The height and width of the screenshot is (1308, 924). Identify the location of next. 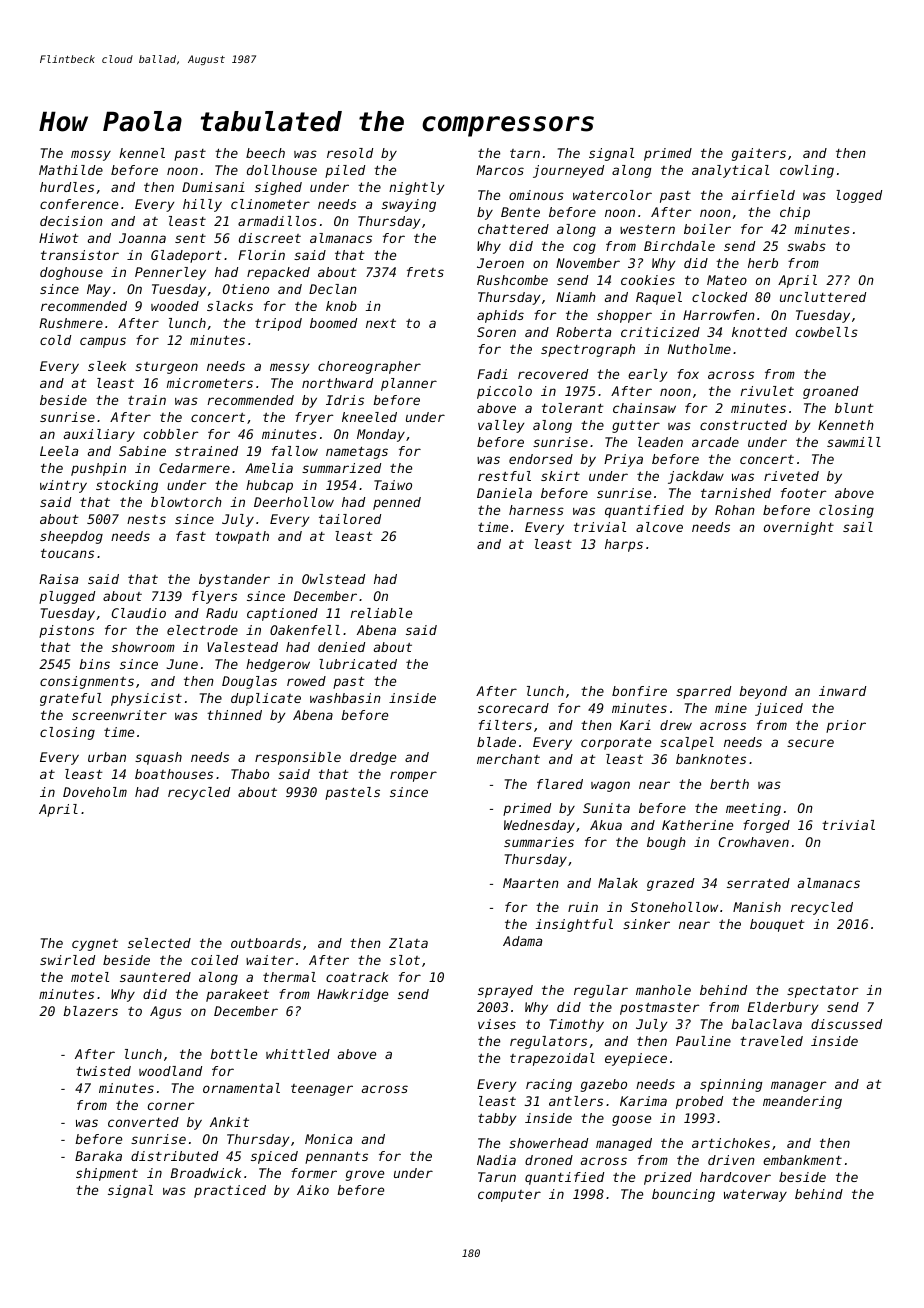
(381, 323).
